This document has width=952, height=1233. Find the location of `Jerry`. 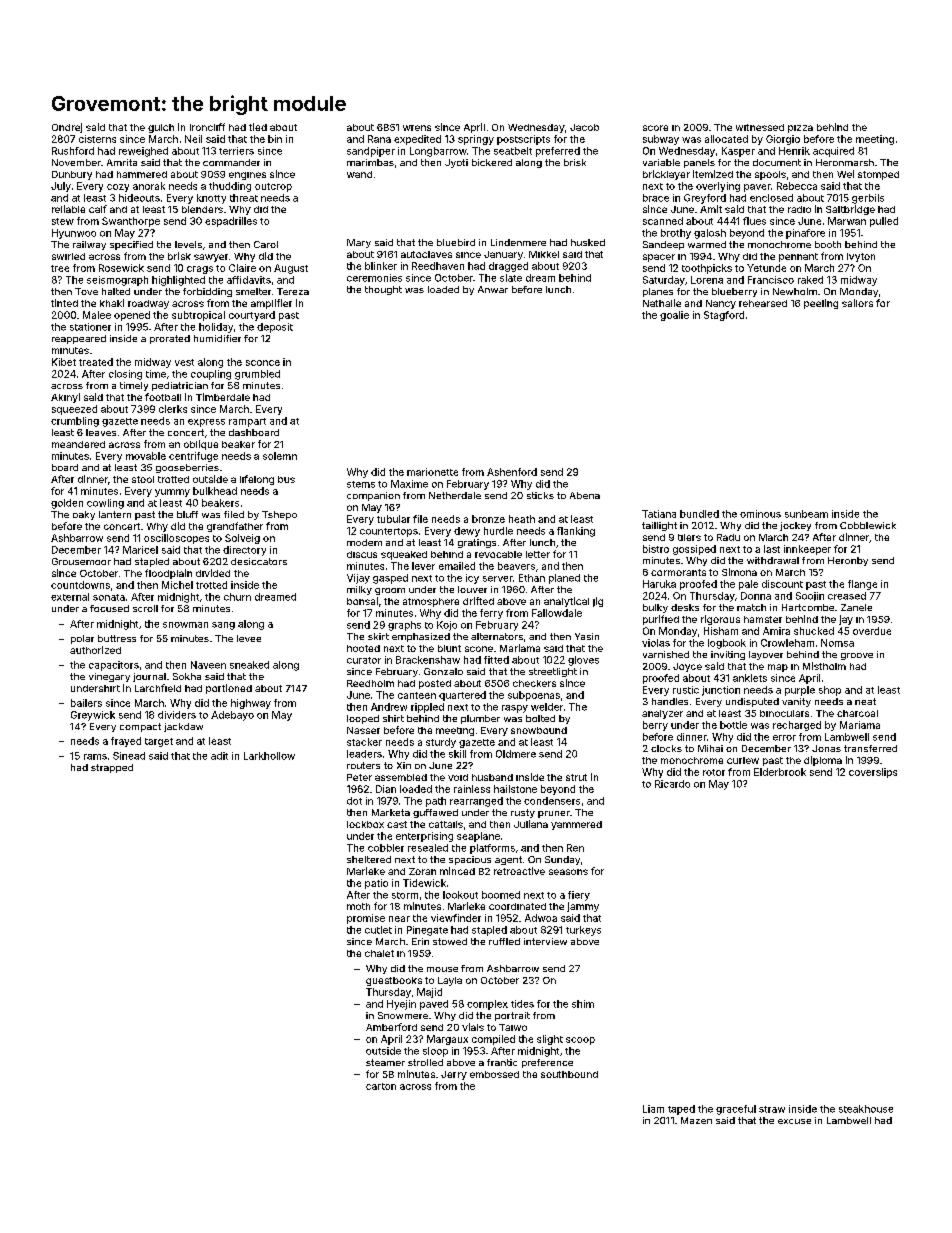

Jerry is located at coordinates (454, 1075).
